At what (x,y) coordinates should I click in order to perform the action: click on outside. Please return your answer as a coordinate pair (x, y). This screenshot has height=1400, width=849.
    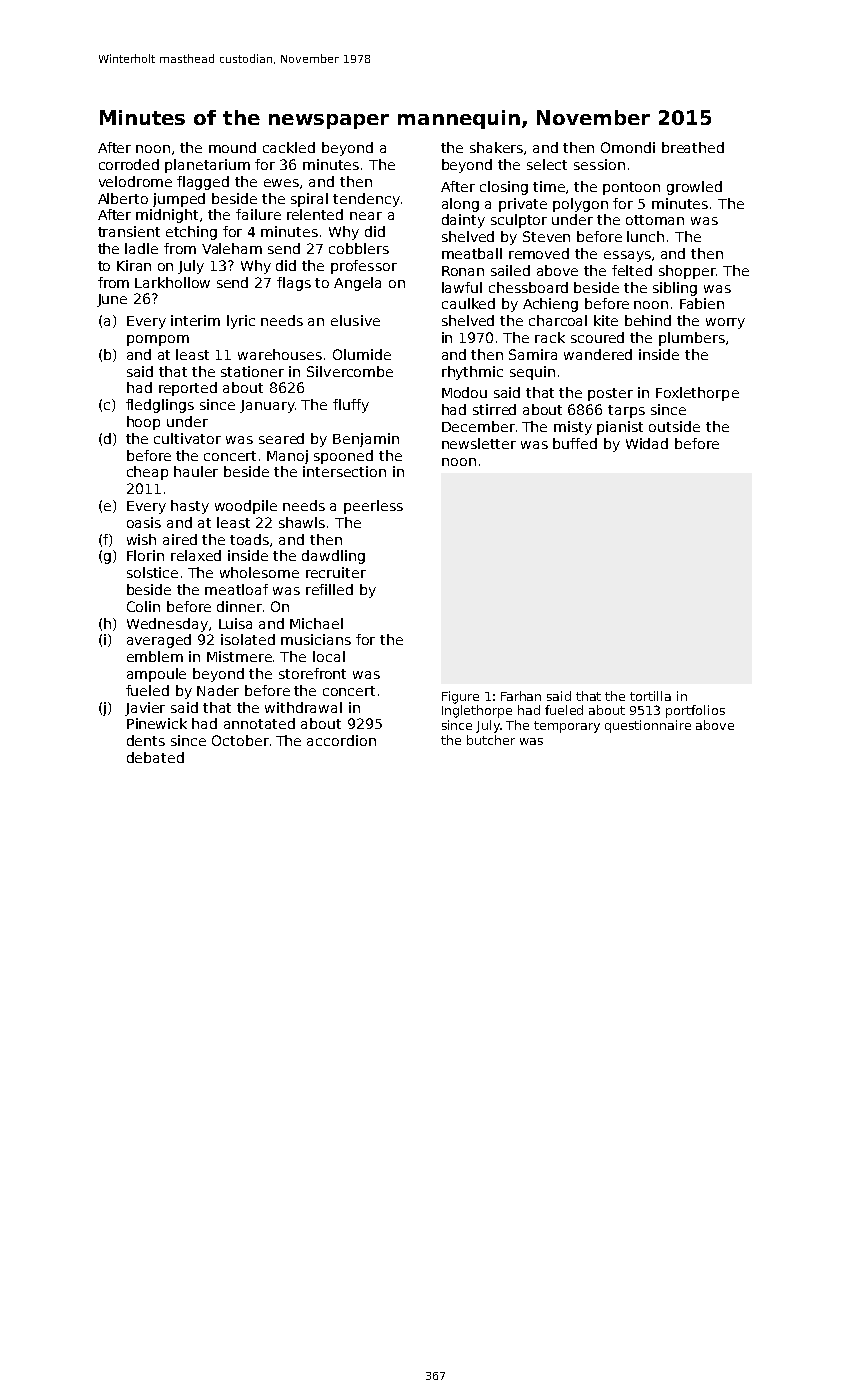
    Looking at the image, I should click on (674, 426).
